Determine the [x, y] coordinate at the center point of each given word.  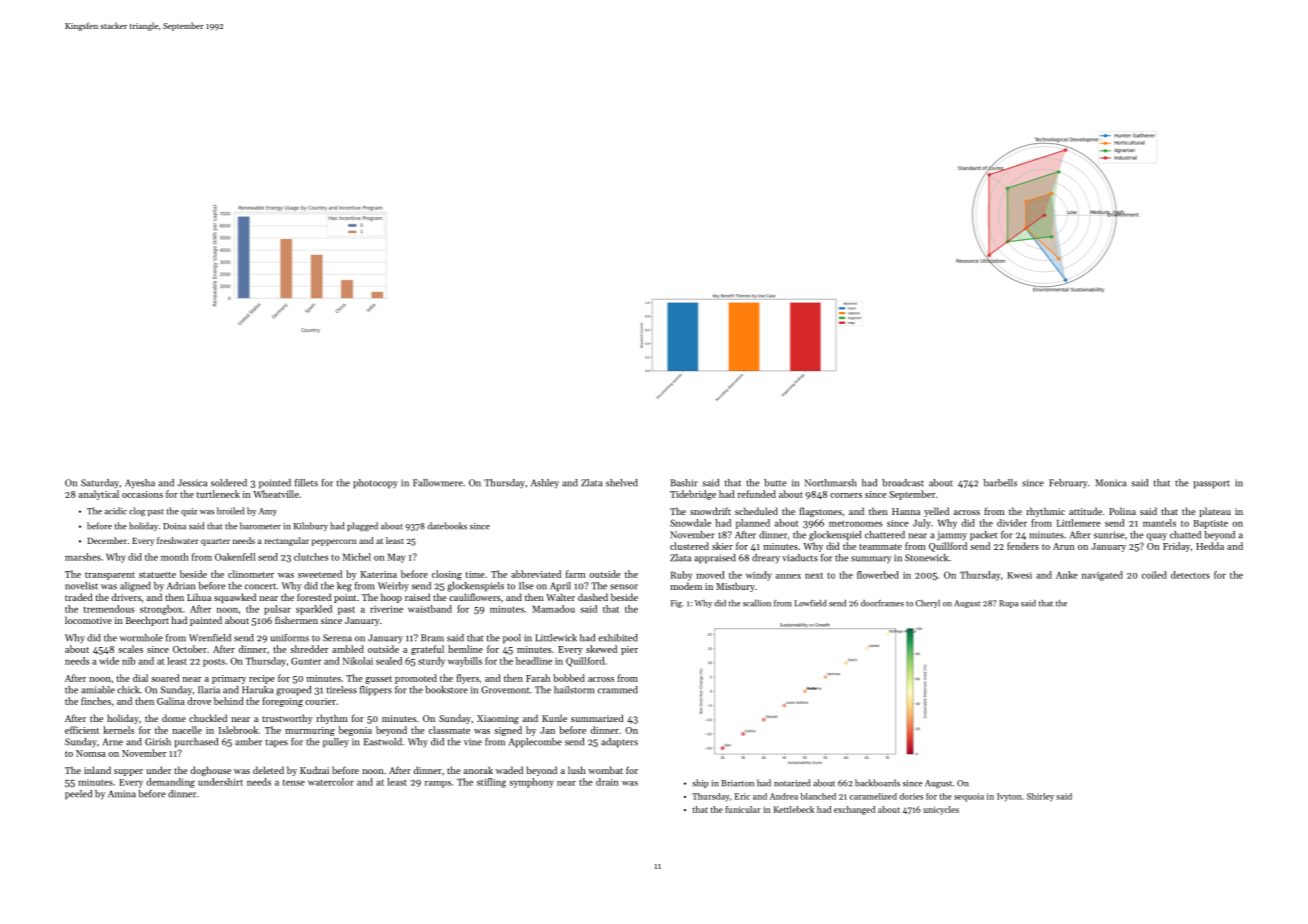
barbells [1000, 483]
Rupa [1008, 604]
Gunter [306, 661]
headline [534, 661]
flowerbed [878, 575]
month [175, 557]
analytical [99, 495]
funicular [743, 809]
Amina [122, 794]
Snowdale [690, 523]
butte [775, 483]
